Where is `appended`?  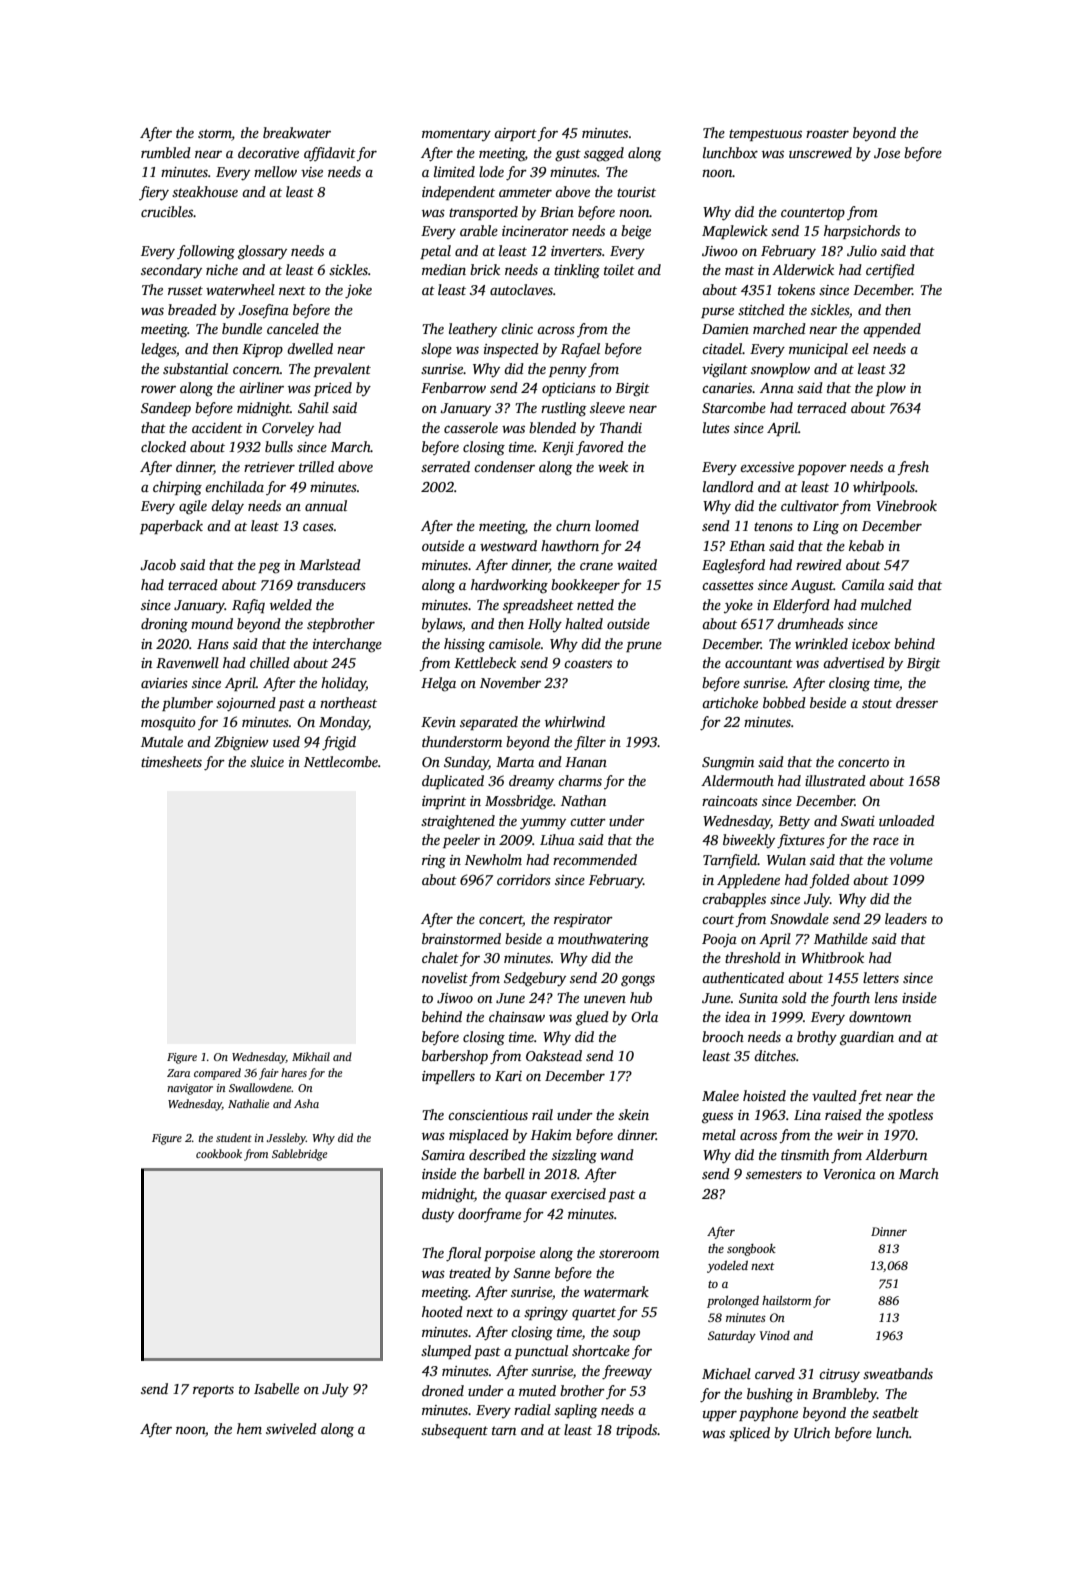
appended is located at coordinates (892, 330).
